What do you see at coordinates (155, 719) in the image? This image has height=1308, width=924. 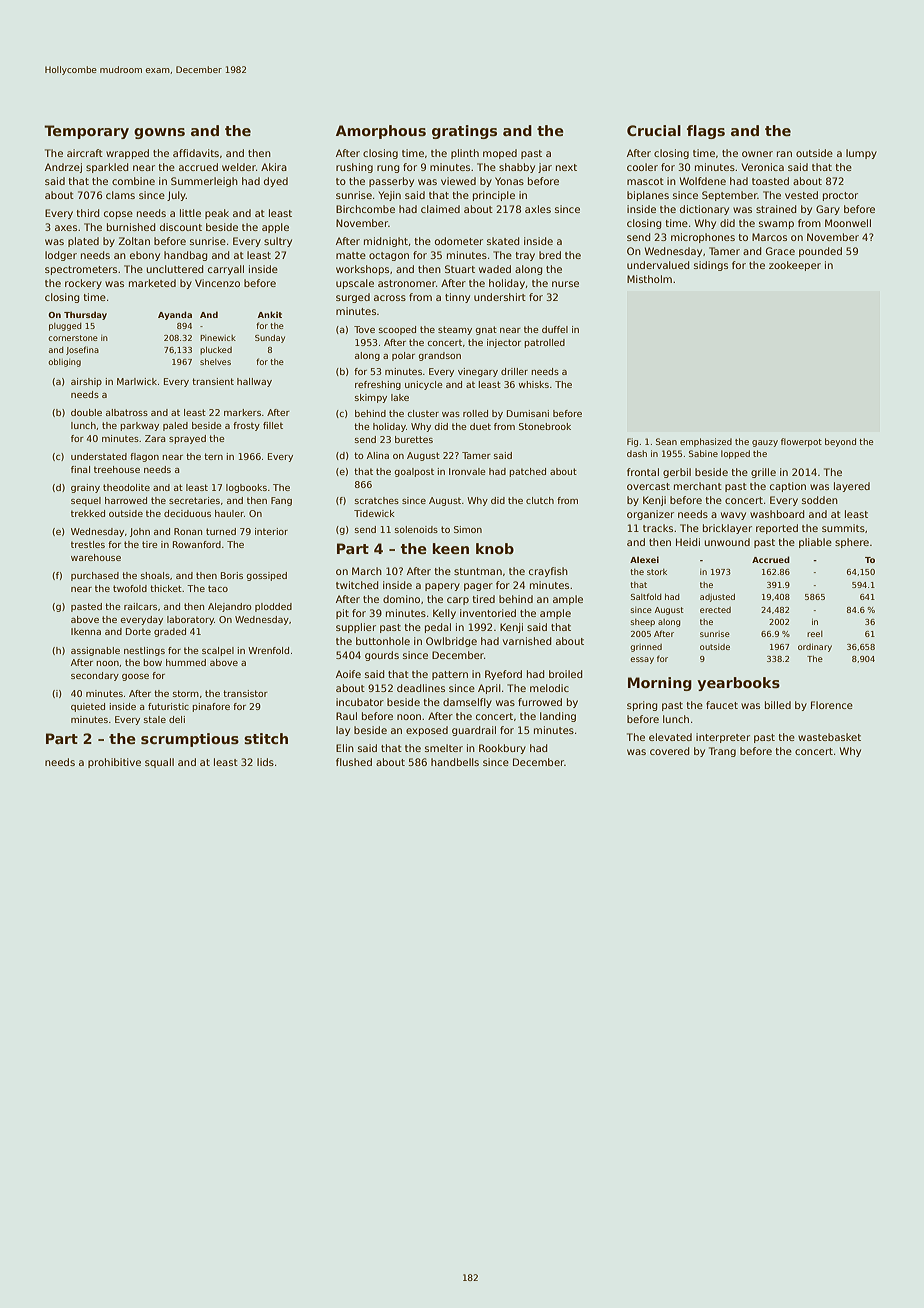 I see `stale` at bounding box center [155, 719].
